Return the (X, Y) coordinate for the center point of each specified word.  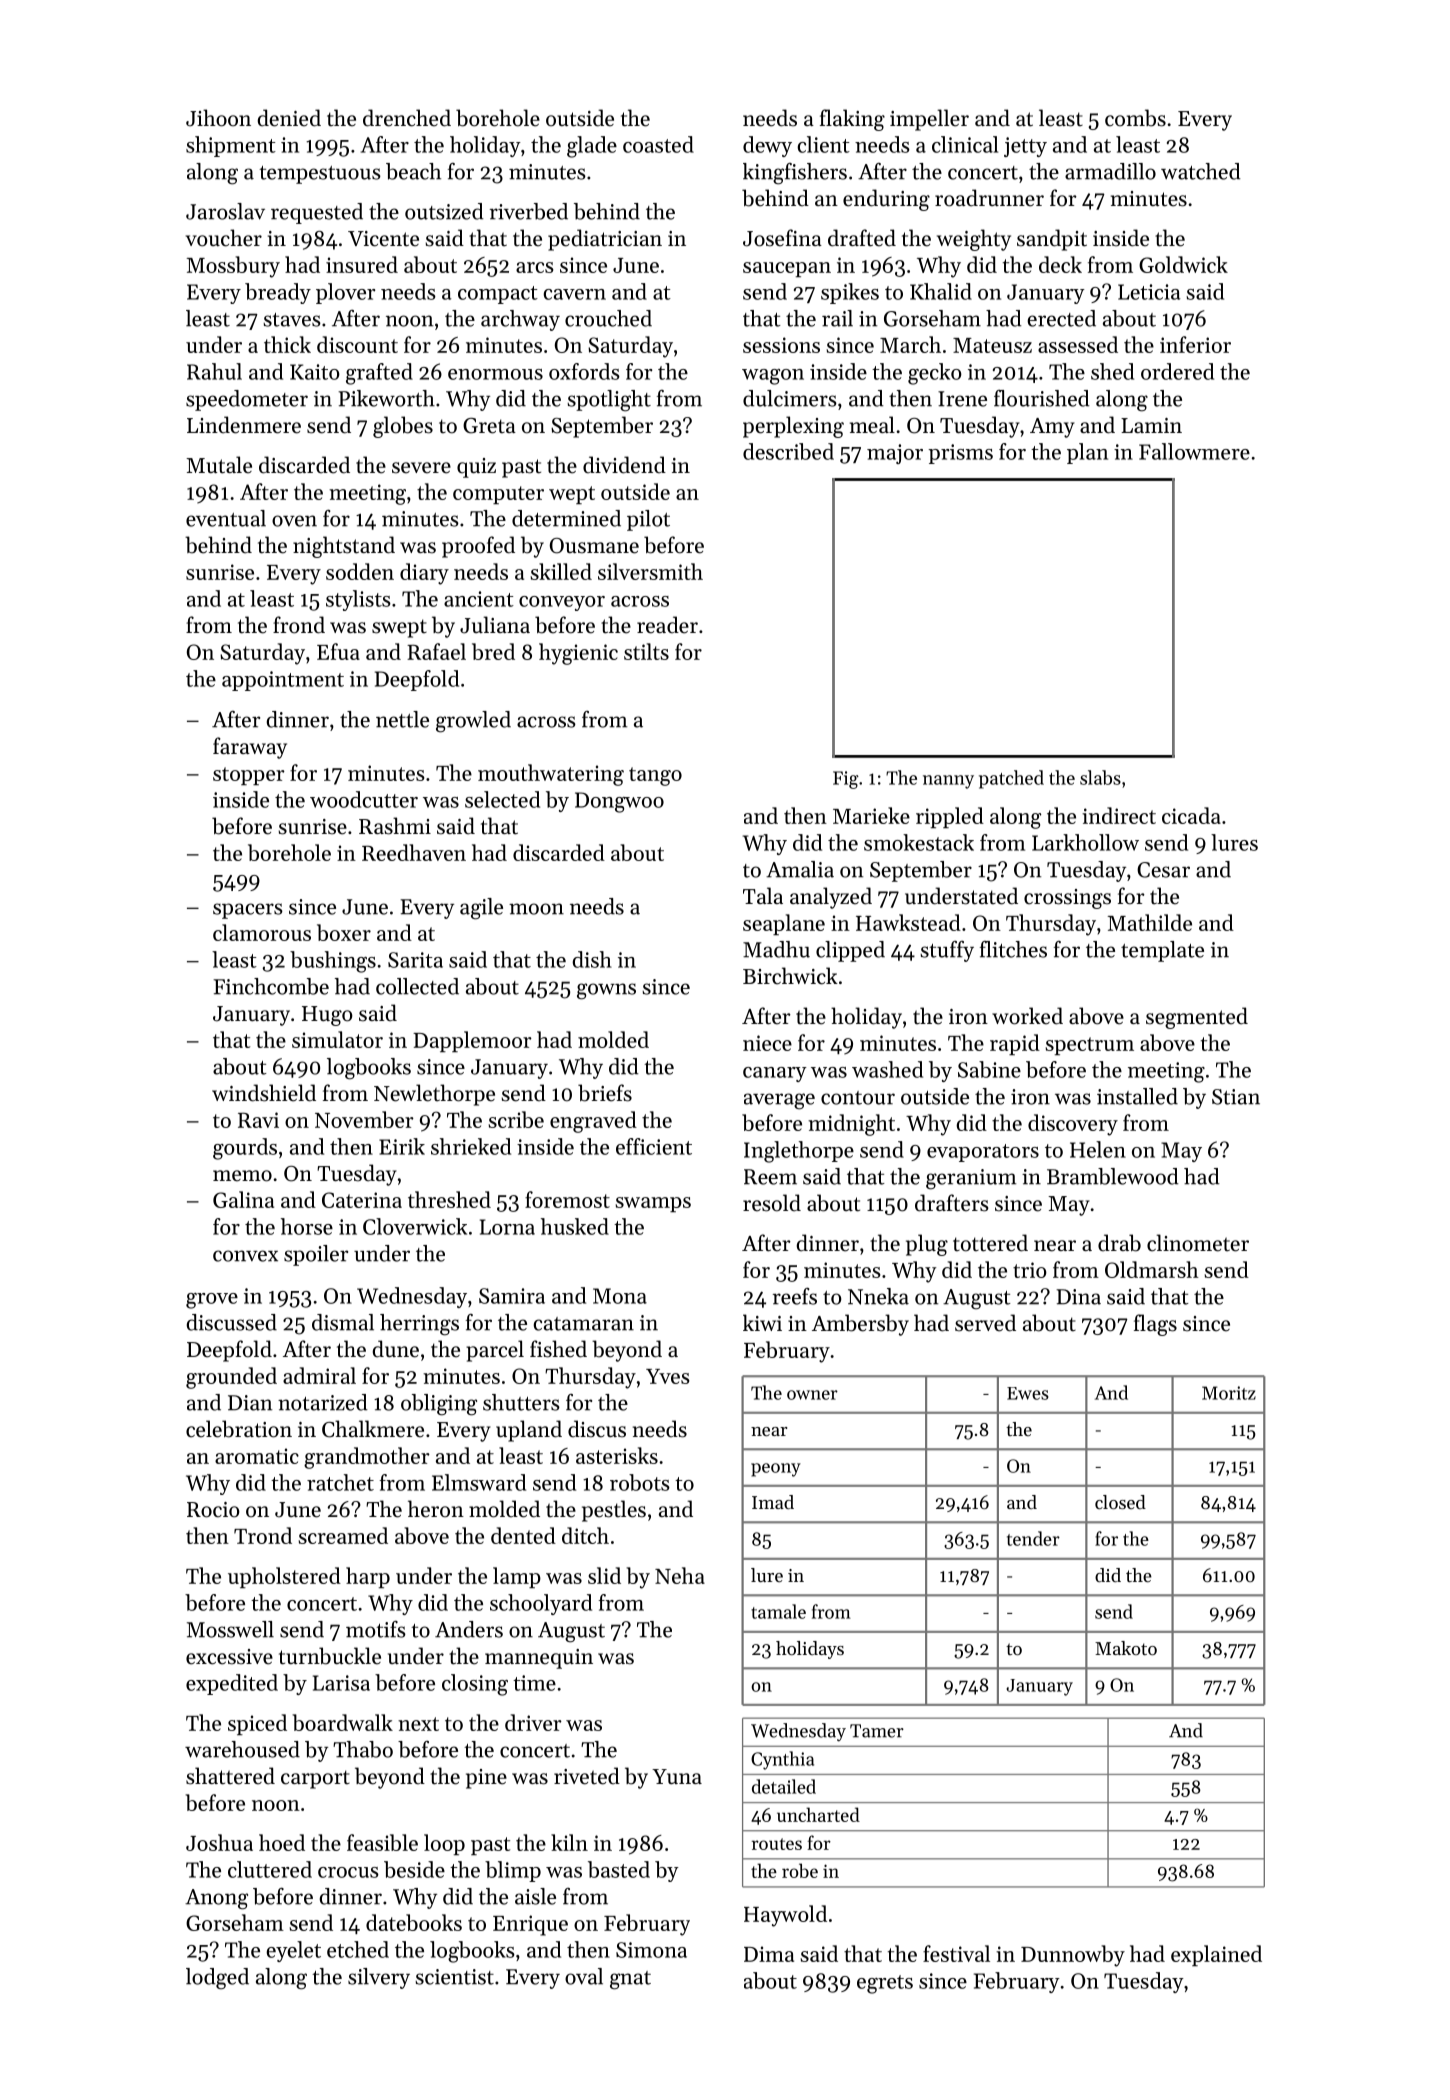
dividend (624, 465)
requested (317, 213)
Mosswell (230, 1629)
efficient (654, 1146)
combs (1135, 118)
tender (1033, 1538)
